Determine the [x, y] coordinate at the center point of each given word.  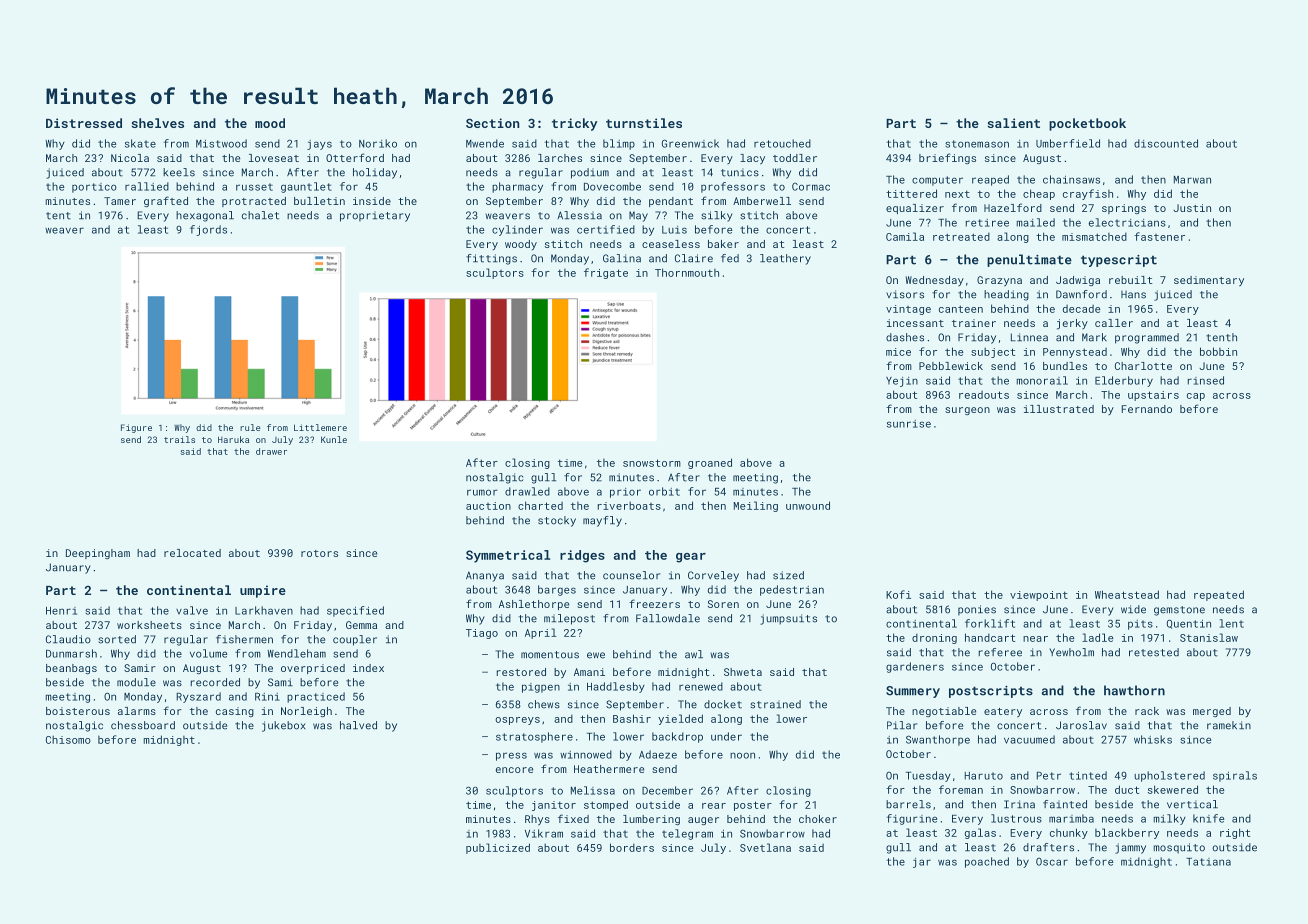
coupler [355, 640]
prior [625, 493]
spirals [1235, 776]
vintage [908, 310]
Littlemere [320, 427]
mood [270, 123]
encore [514, 770]
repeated [1219, 595]
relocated [192, 553]
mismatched [1094, 236]
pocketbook [1087, 124]
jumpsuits [788, 619]
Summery [913, 692]
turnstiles [644, 123]
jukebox [284, 726]
